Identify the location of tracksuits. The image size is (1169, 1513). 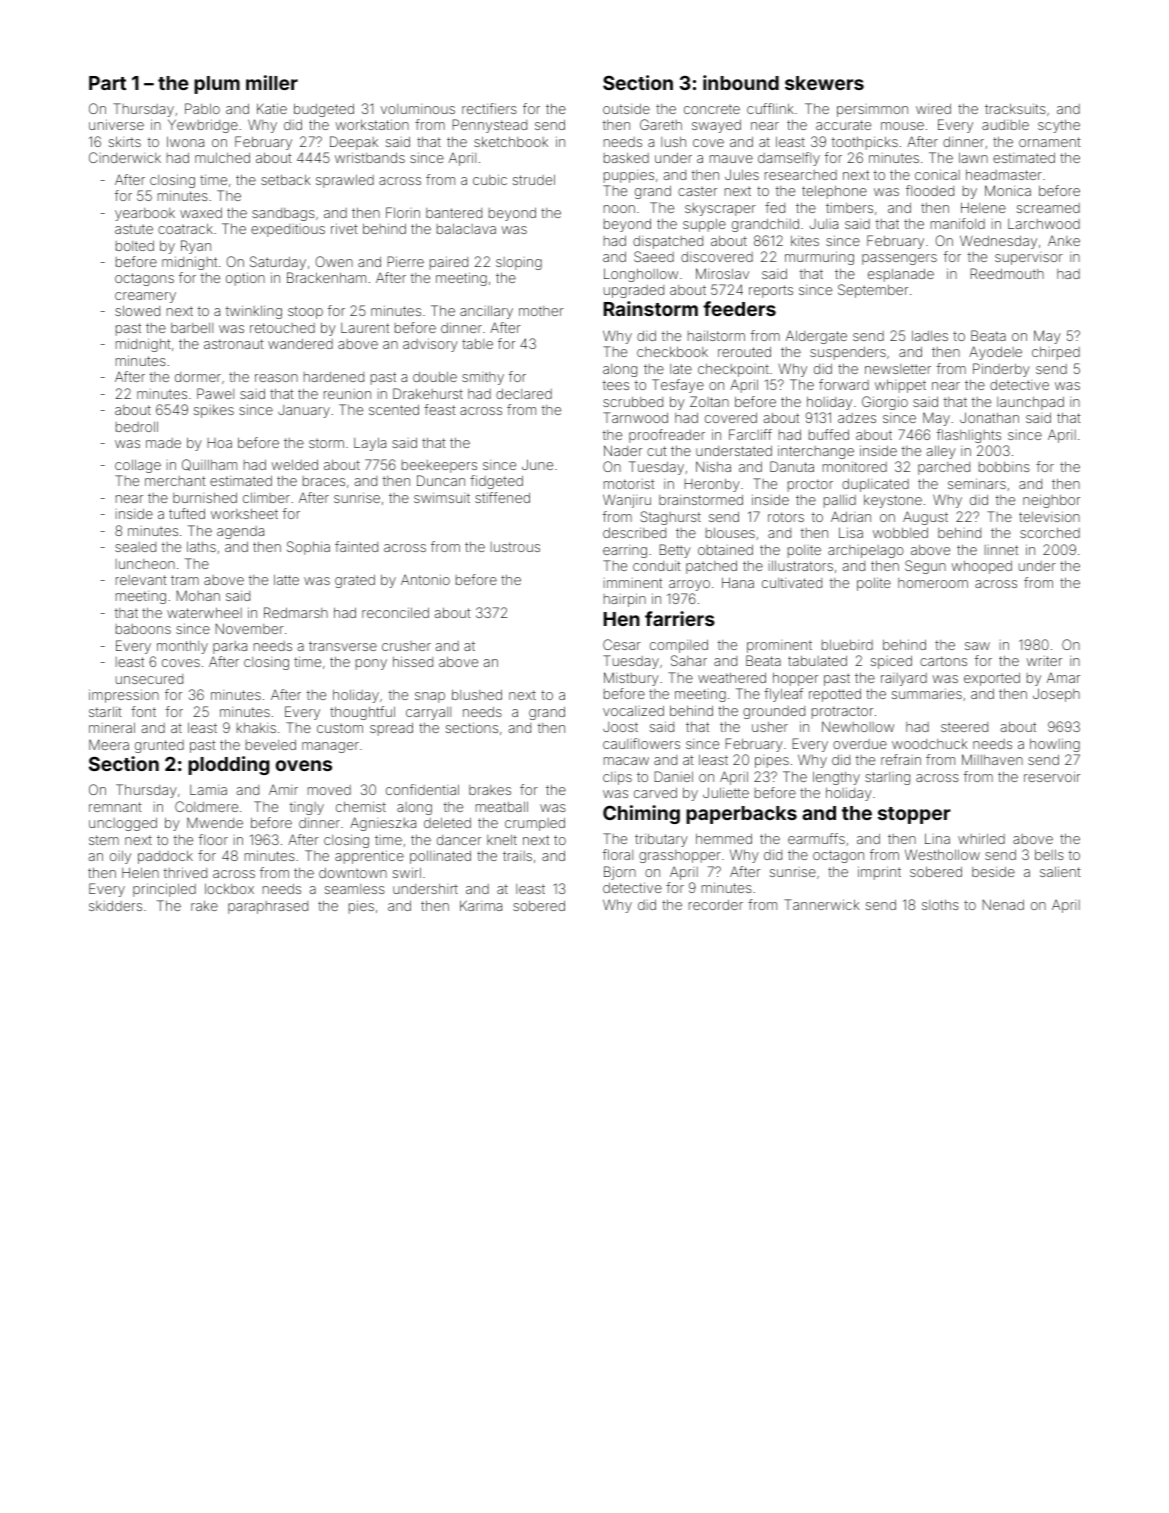
(1015, 108).
